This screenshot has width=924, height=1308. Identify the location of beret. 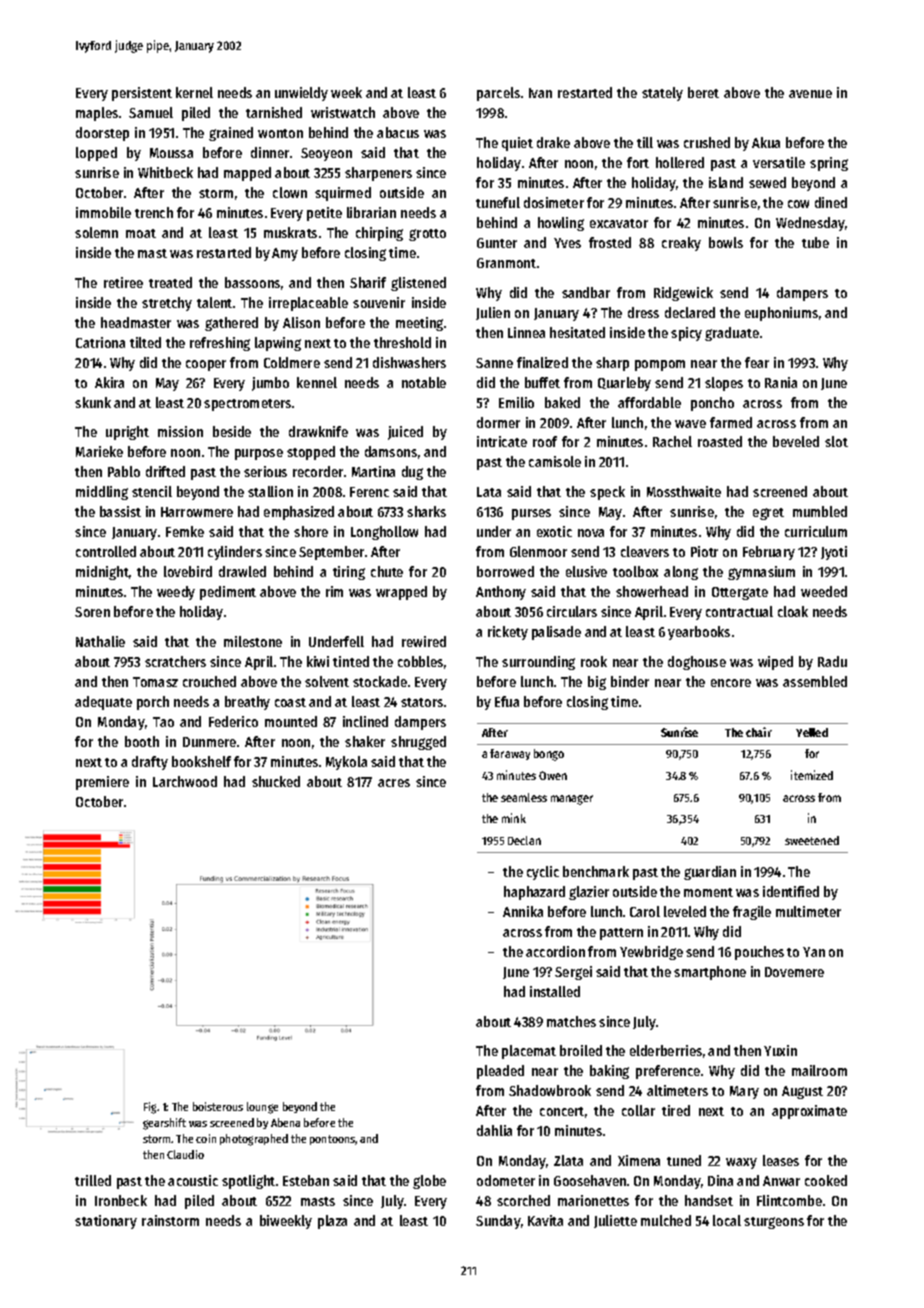
(703, 92).
